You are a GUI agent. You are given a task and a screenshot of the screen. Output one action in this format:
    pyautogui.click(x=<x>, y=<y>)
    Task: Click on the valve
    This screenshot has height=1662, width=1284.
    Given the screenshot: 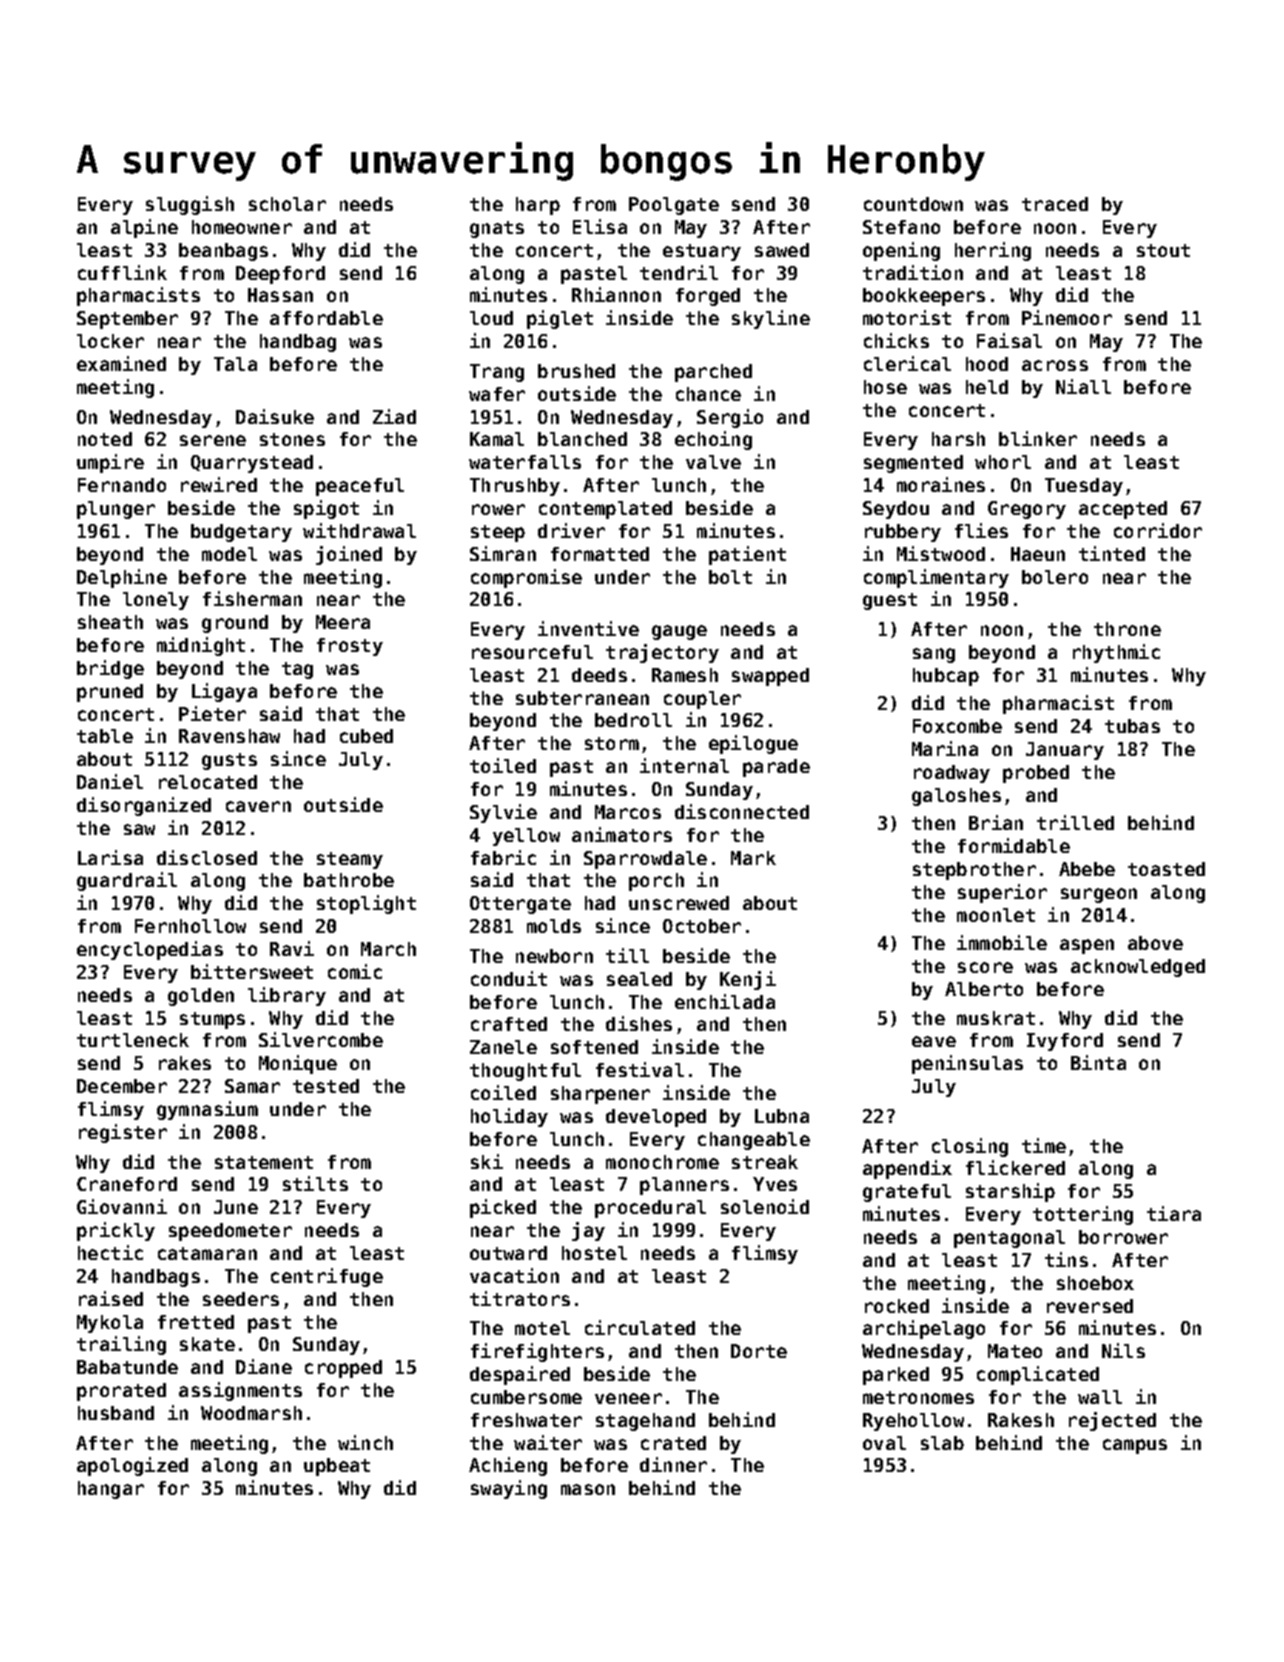 What is the action you would take?
    pyautogui.click(x=713, y=462)
